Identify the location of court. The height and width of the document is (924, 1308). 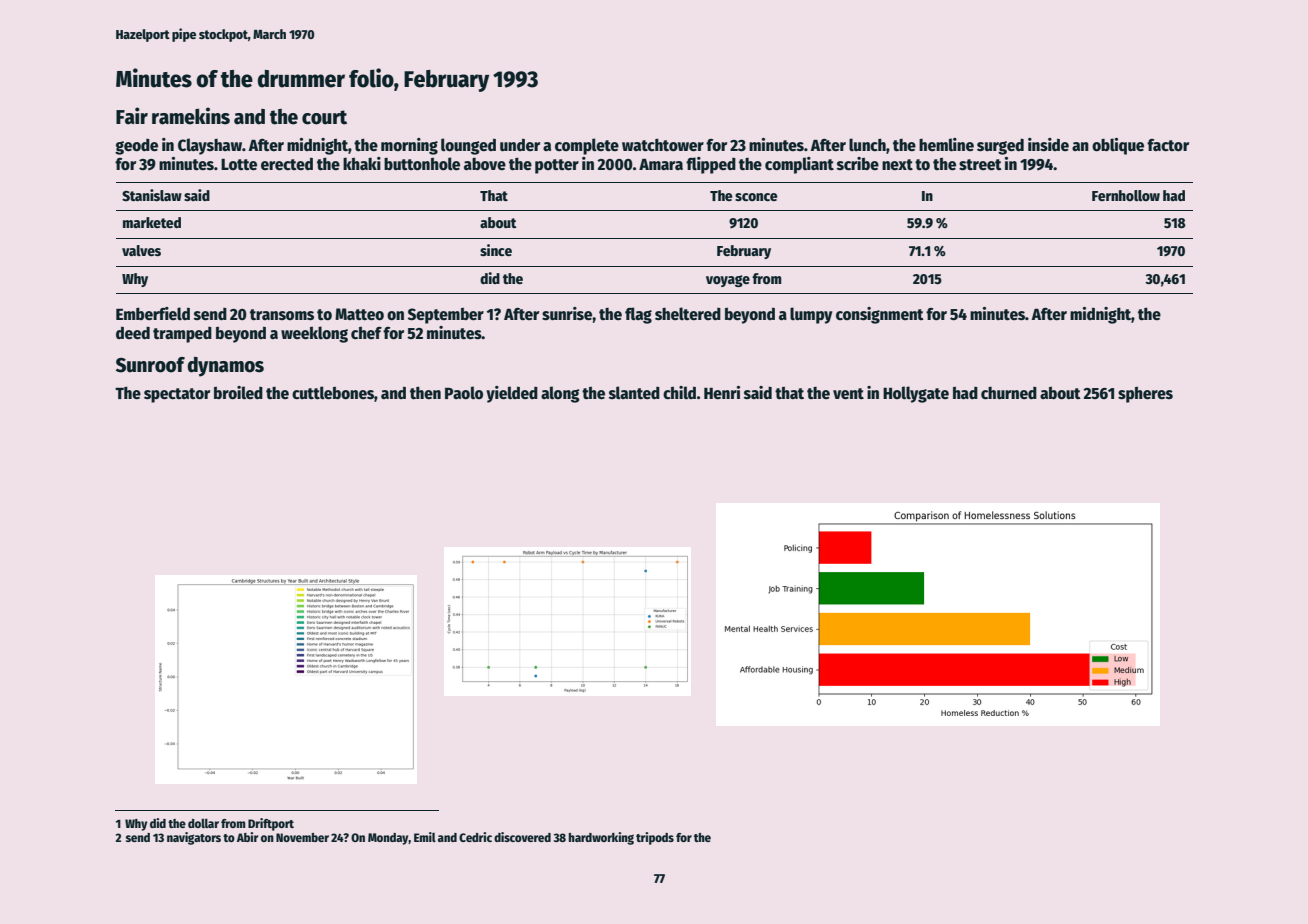
(324, 117).
